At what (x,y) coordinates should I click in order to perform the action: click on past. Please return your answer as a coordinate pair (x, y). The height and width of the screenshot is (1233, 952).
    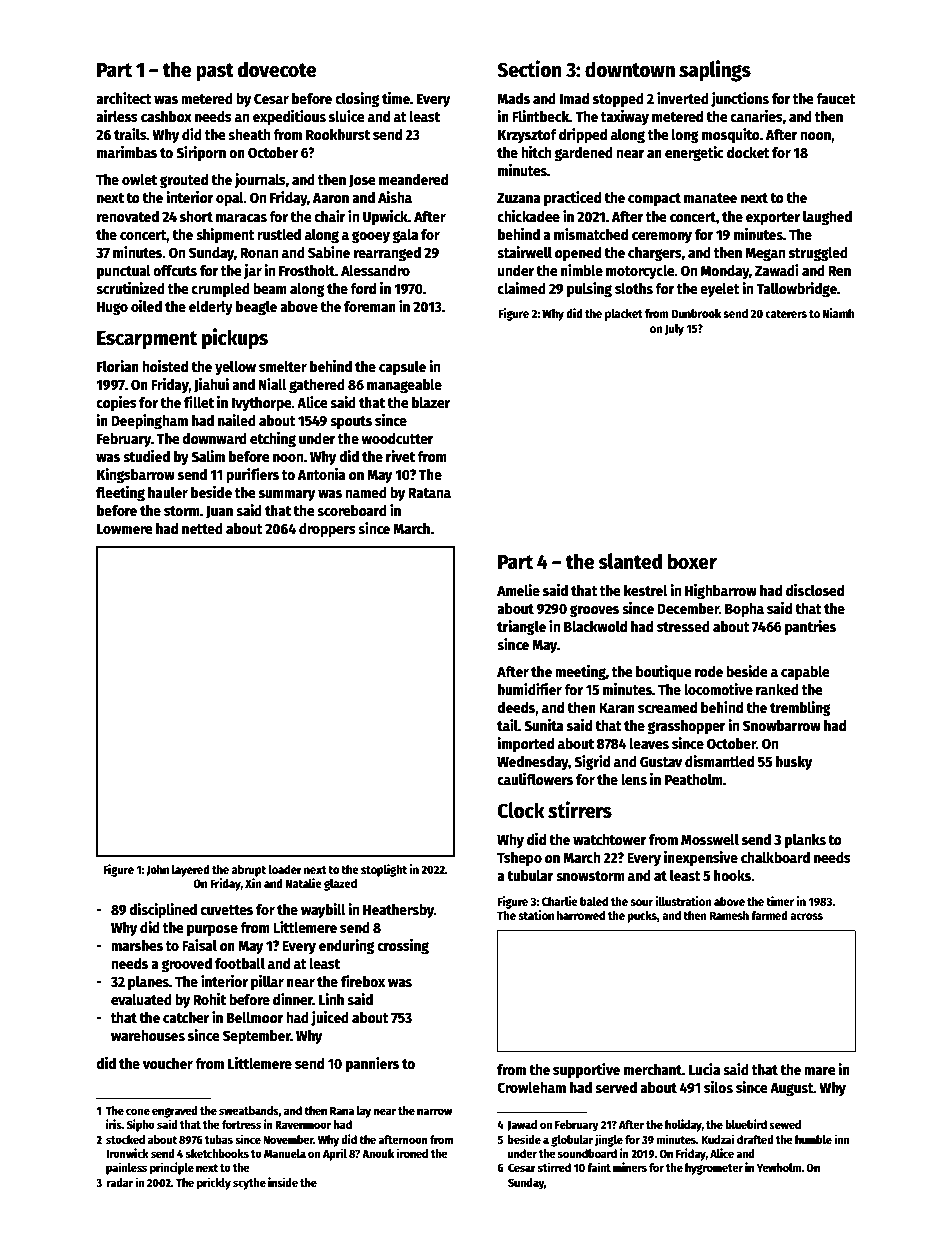
    Looking at the image, I should click on (215, 72).
